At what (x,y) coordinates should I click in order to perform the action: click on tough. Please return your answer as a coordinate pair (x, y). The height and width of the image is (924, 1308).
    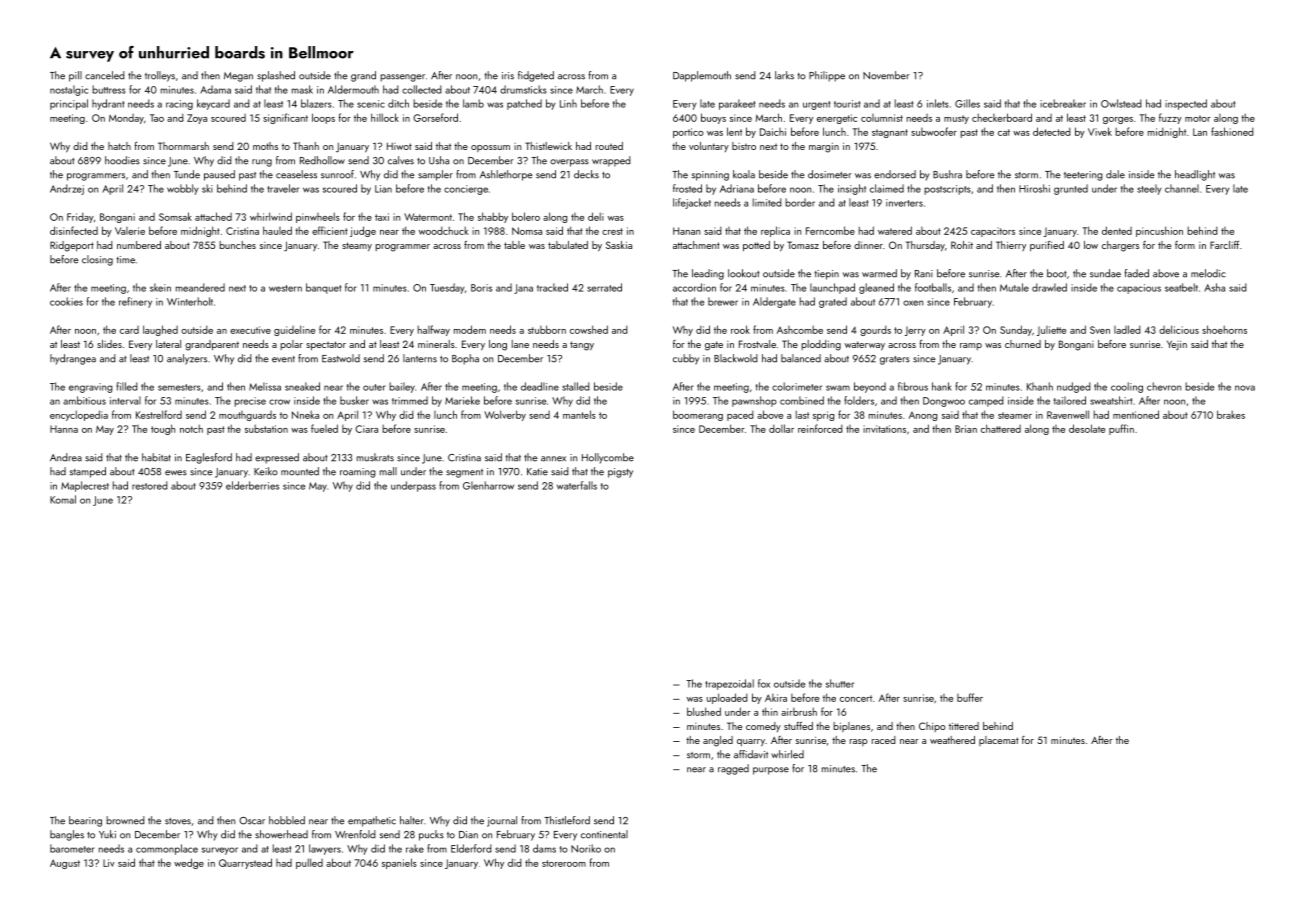
    Looking at the image, I should click on (163, 429).
